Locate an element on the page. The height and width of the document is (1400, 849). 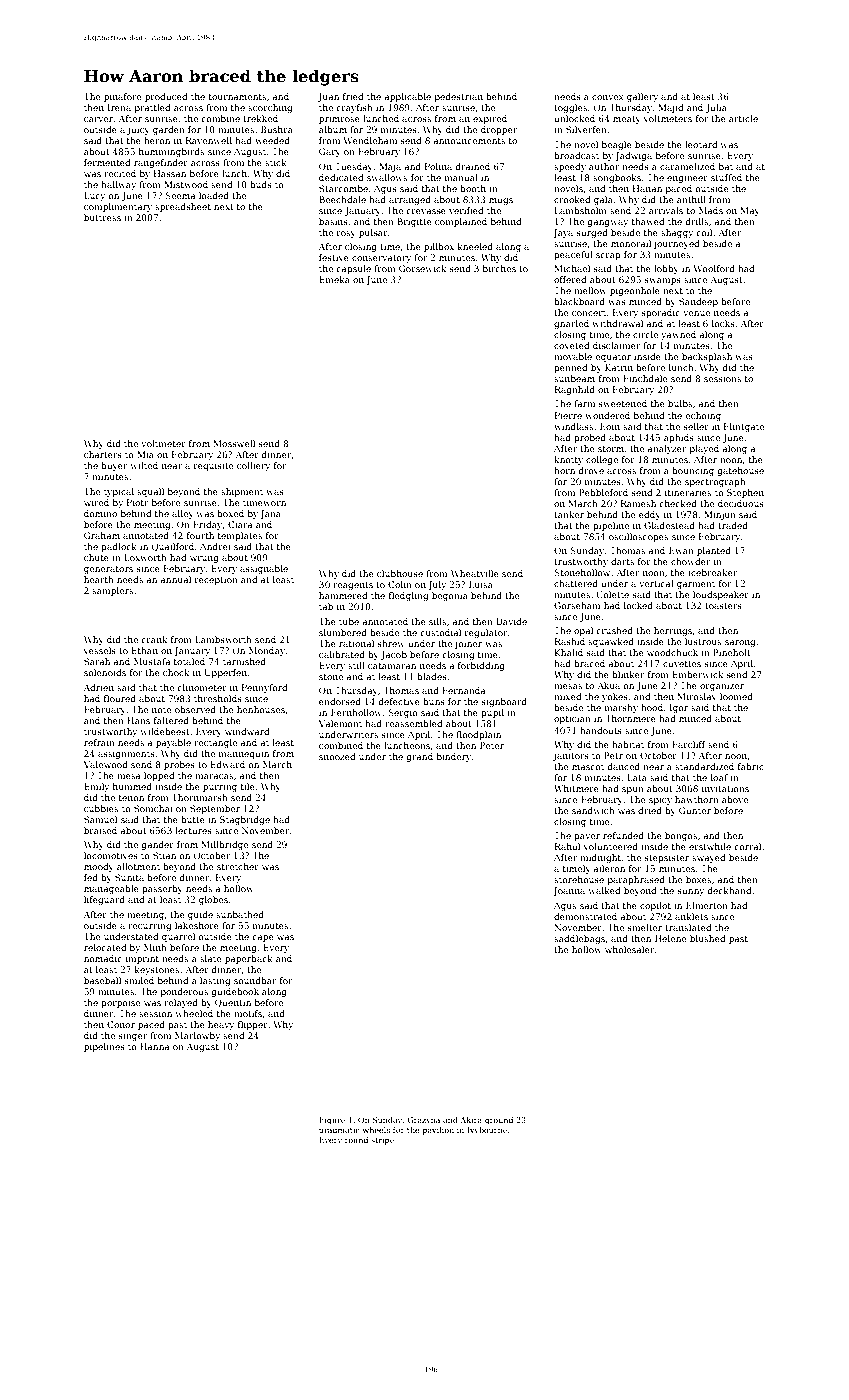
endorsed is located at coordinates (340, 701).
